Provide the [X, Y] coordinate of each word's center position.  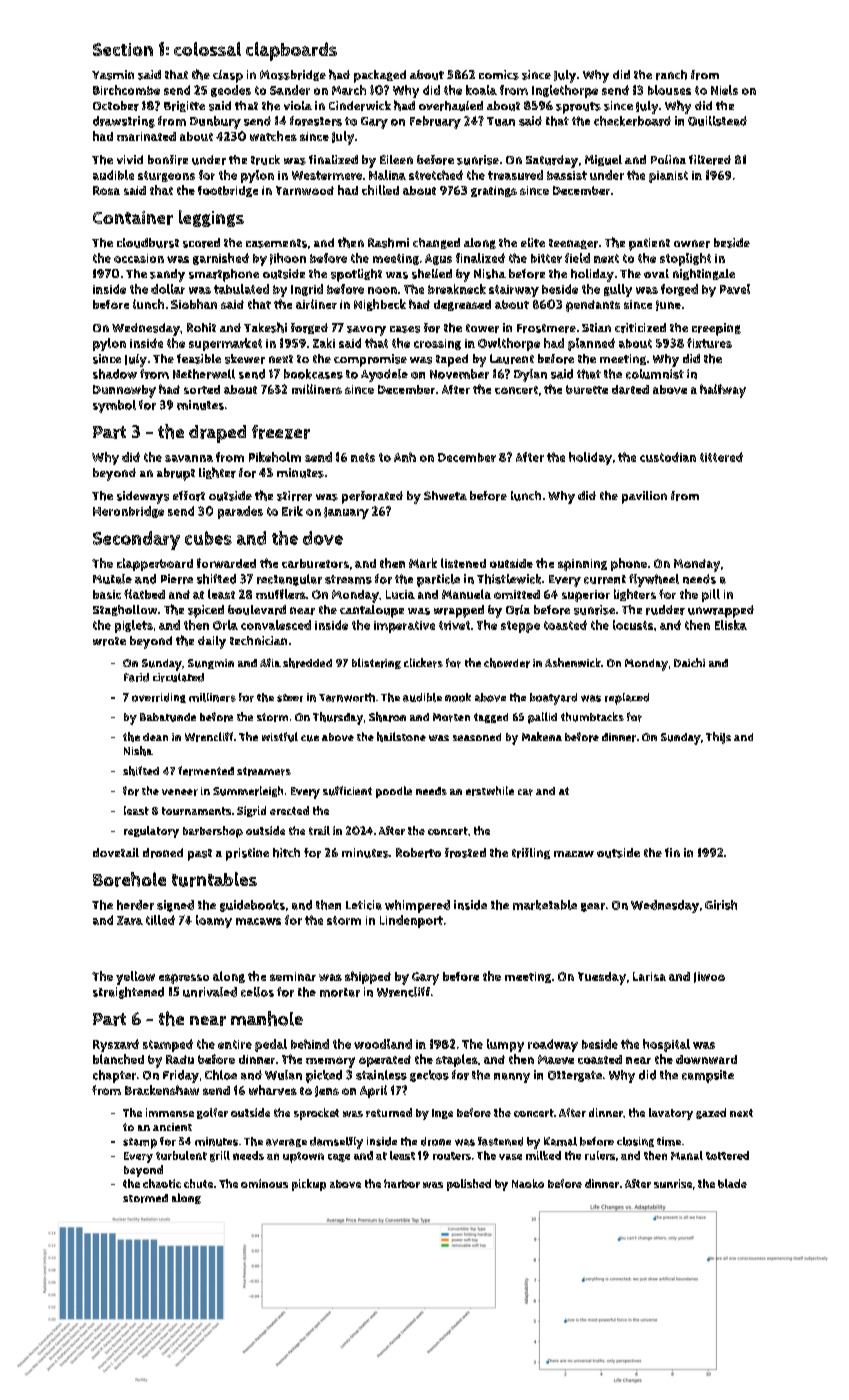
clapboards [291, 51]
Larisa [649, 976]
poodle [394, 792]
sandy [167, 275]
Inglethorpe [565, 91]
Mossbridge [293, 75]
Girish [721, 905]
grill [220, 1156]
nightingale [704, 274]
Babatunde [168, 717]
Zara [130, 920]
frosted [465, 853]
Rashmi [388, 243]
